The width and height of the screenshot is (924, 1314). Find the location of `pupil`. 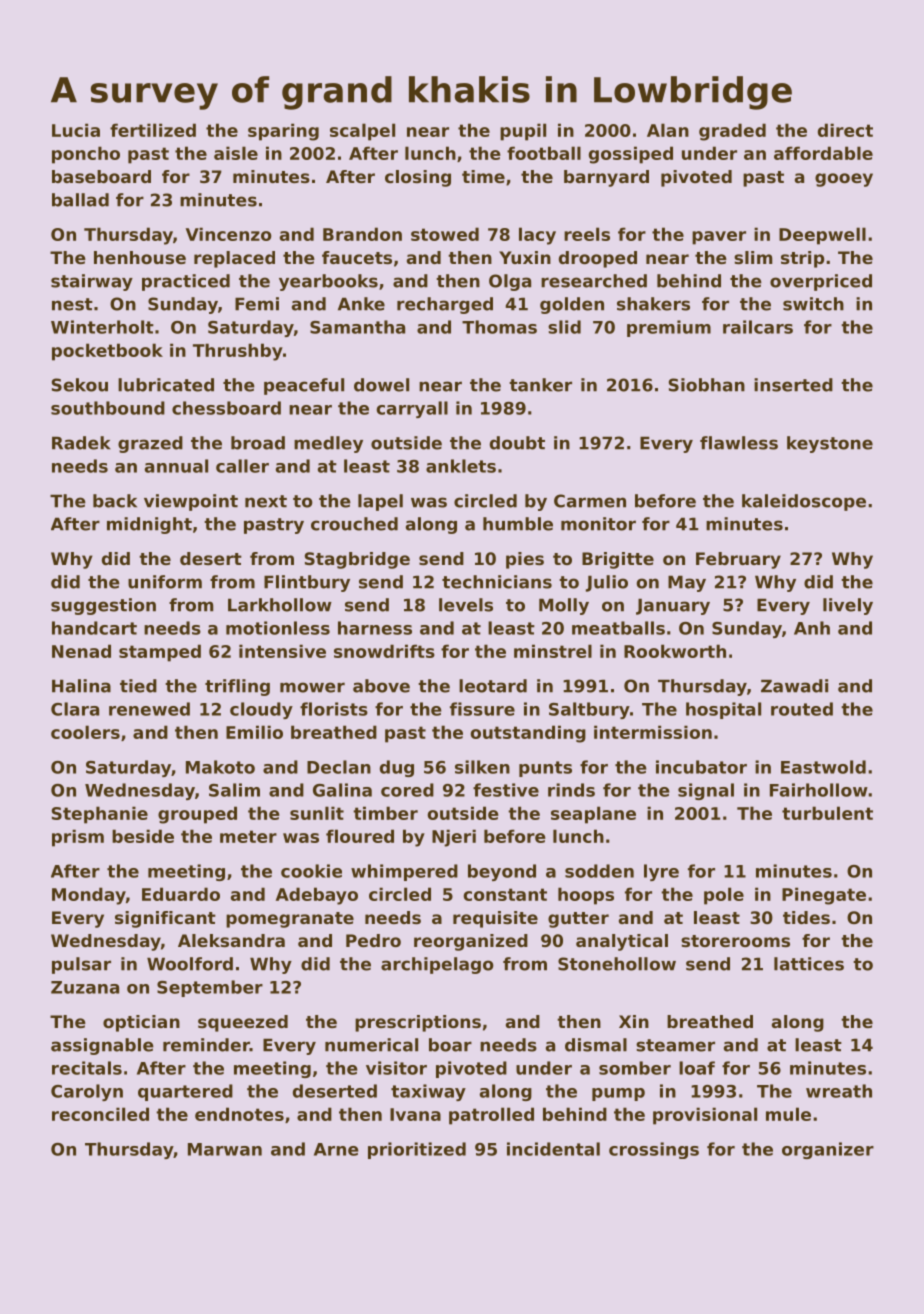

pupil is located at coordinates (523, 132).
